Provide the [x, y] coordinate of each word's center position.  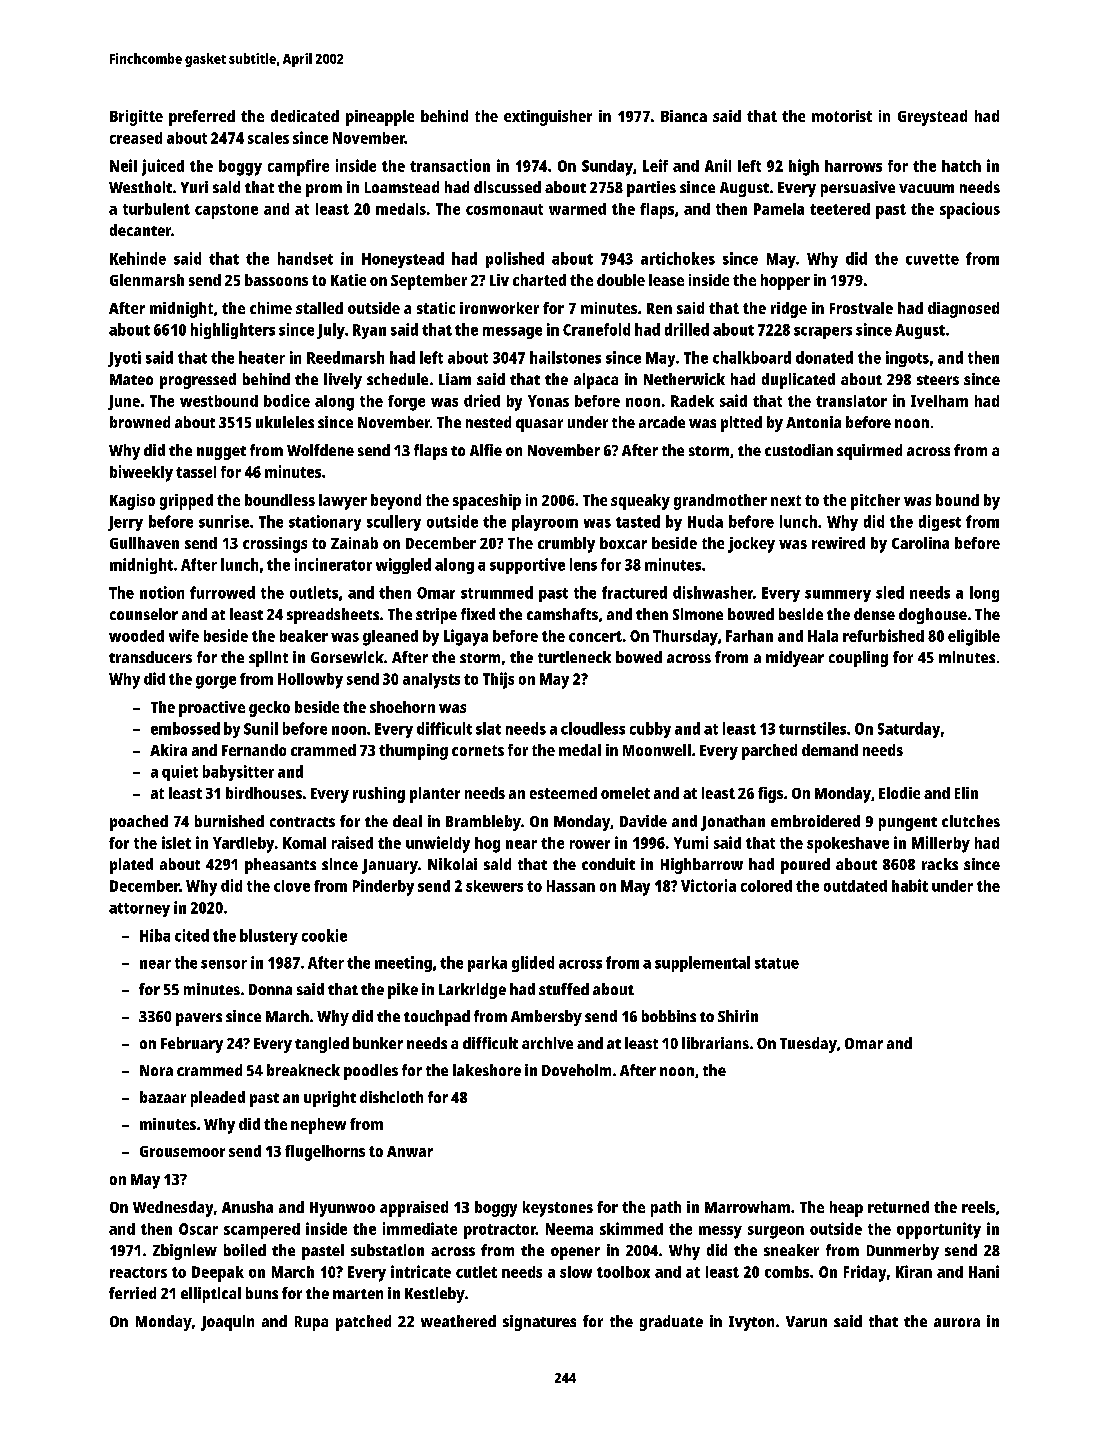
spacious [970, 210]
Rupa [311, 1323]
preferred [202, 118]
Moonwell [657, 750]
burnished [229, 821]
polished [515, 260]
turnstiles [812, 728]
